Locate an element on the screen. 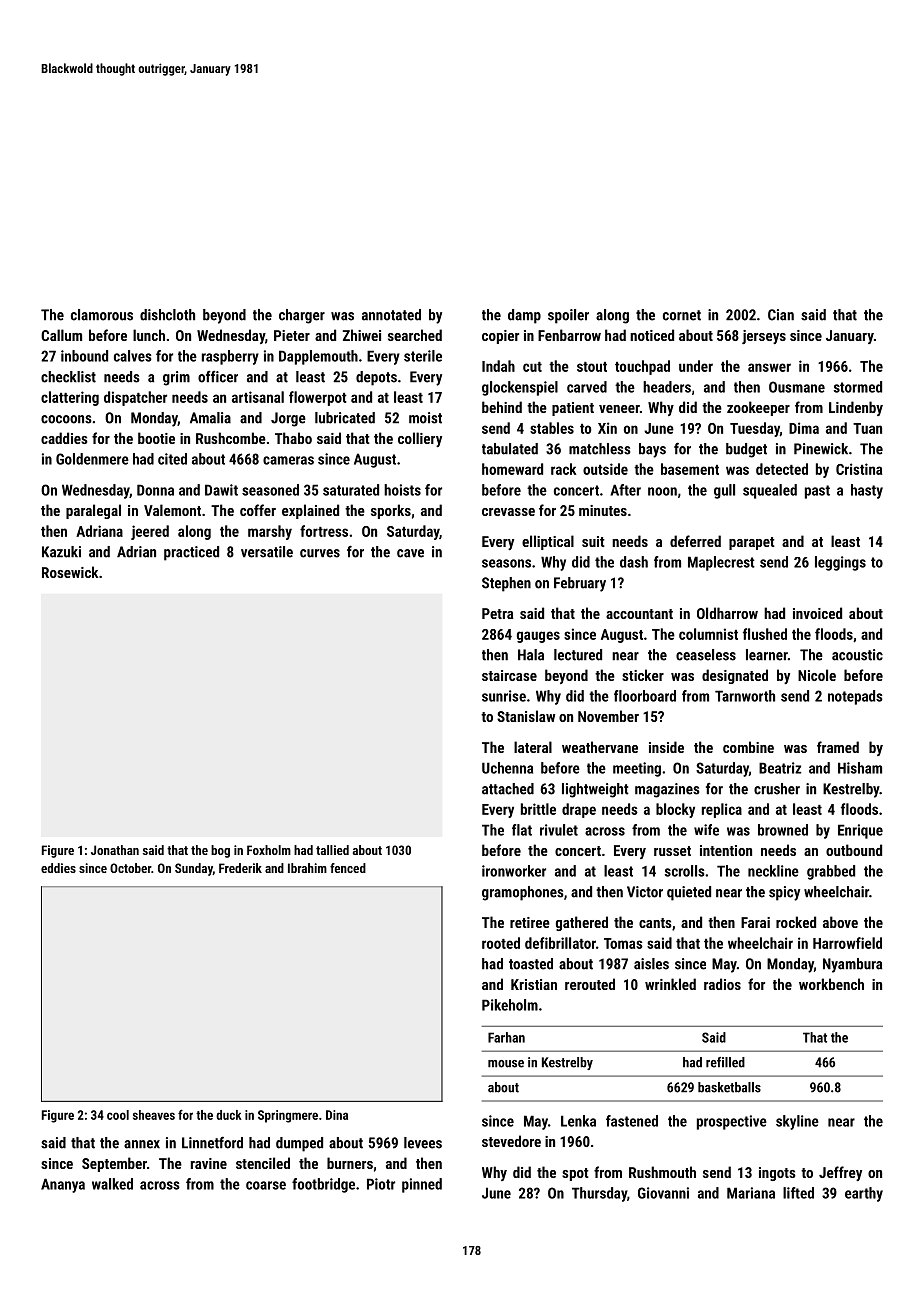  duck is located at coordinates (229, 1115).
